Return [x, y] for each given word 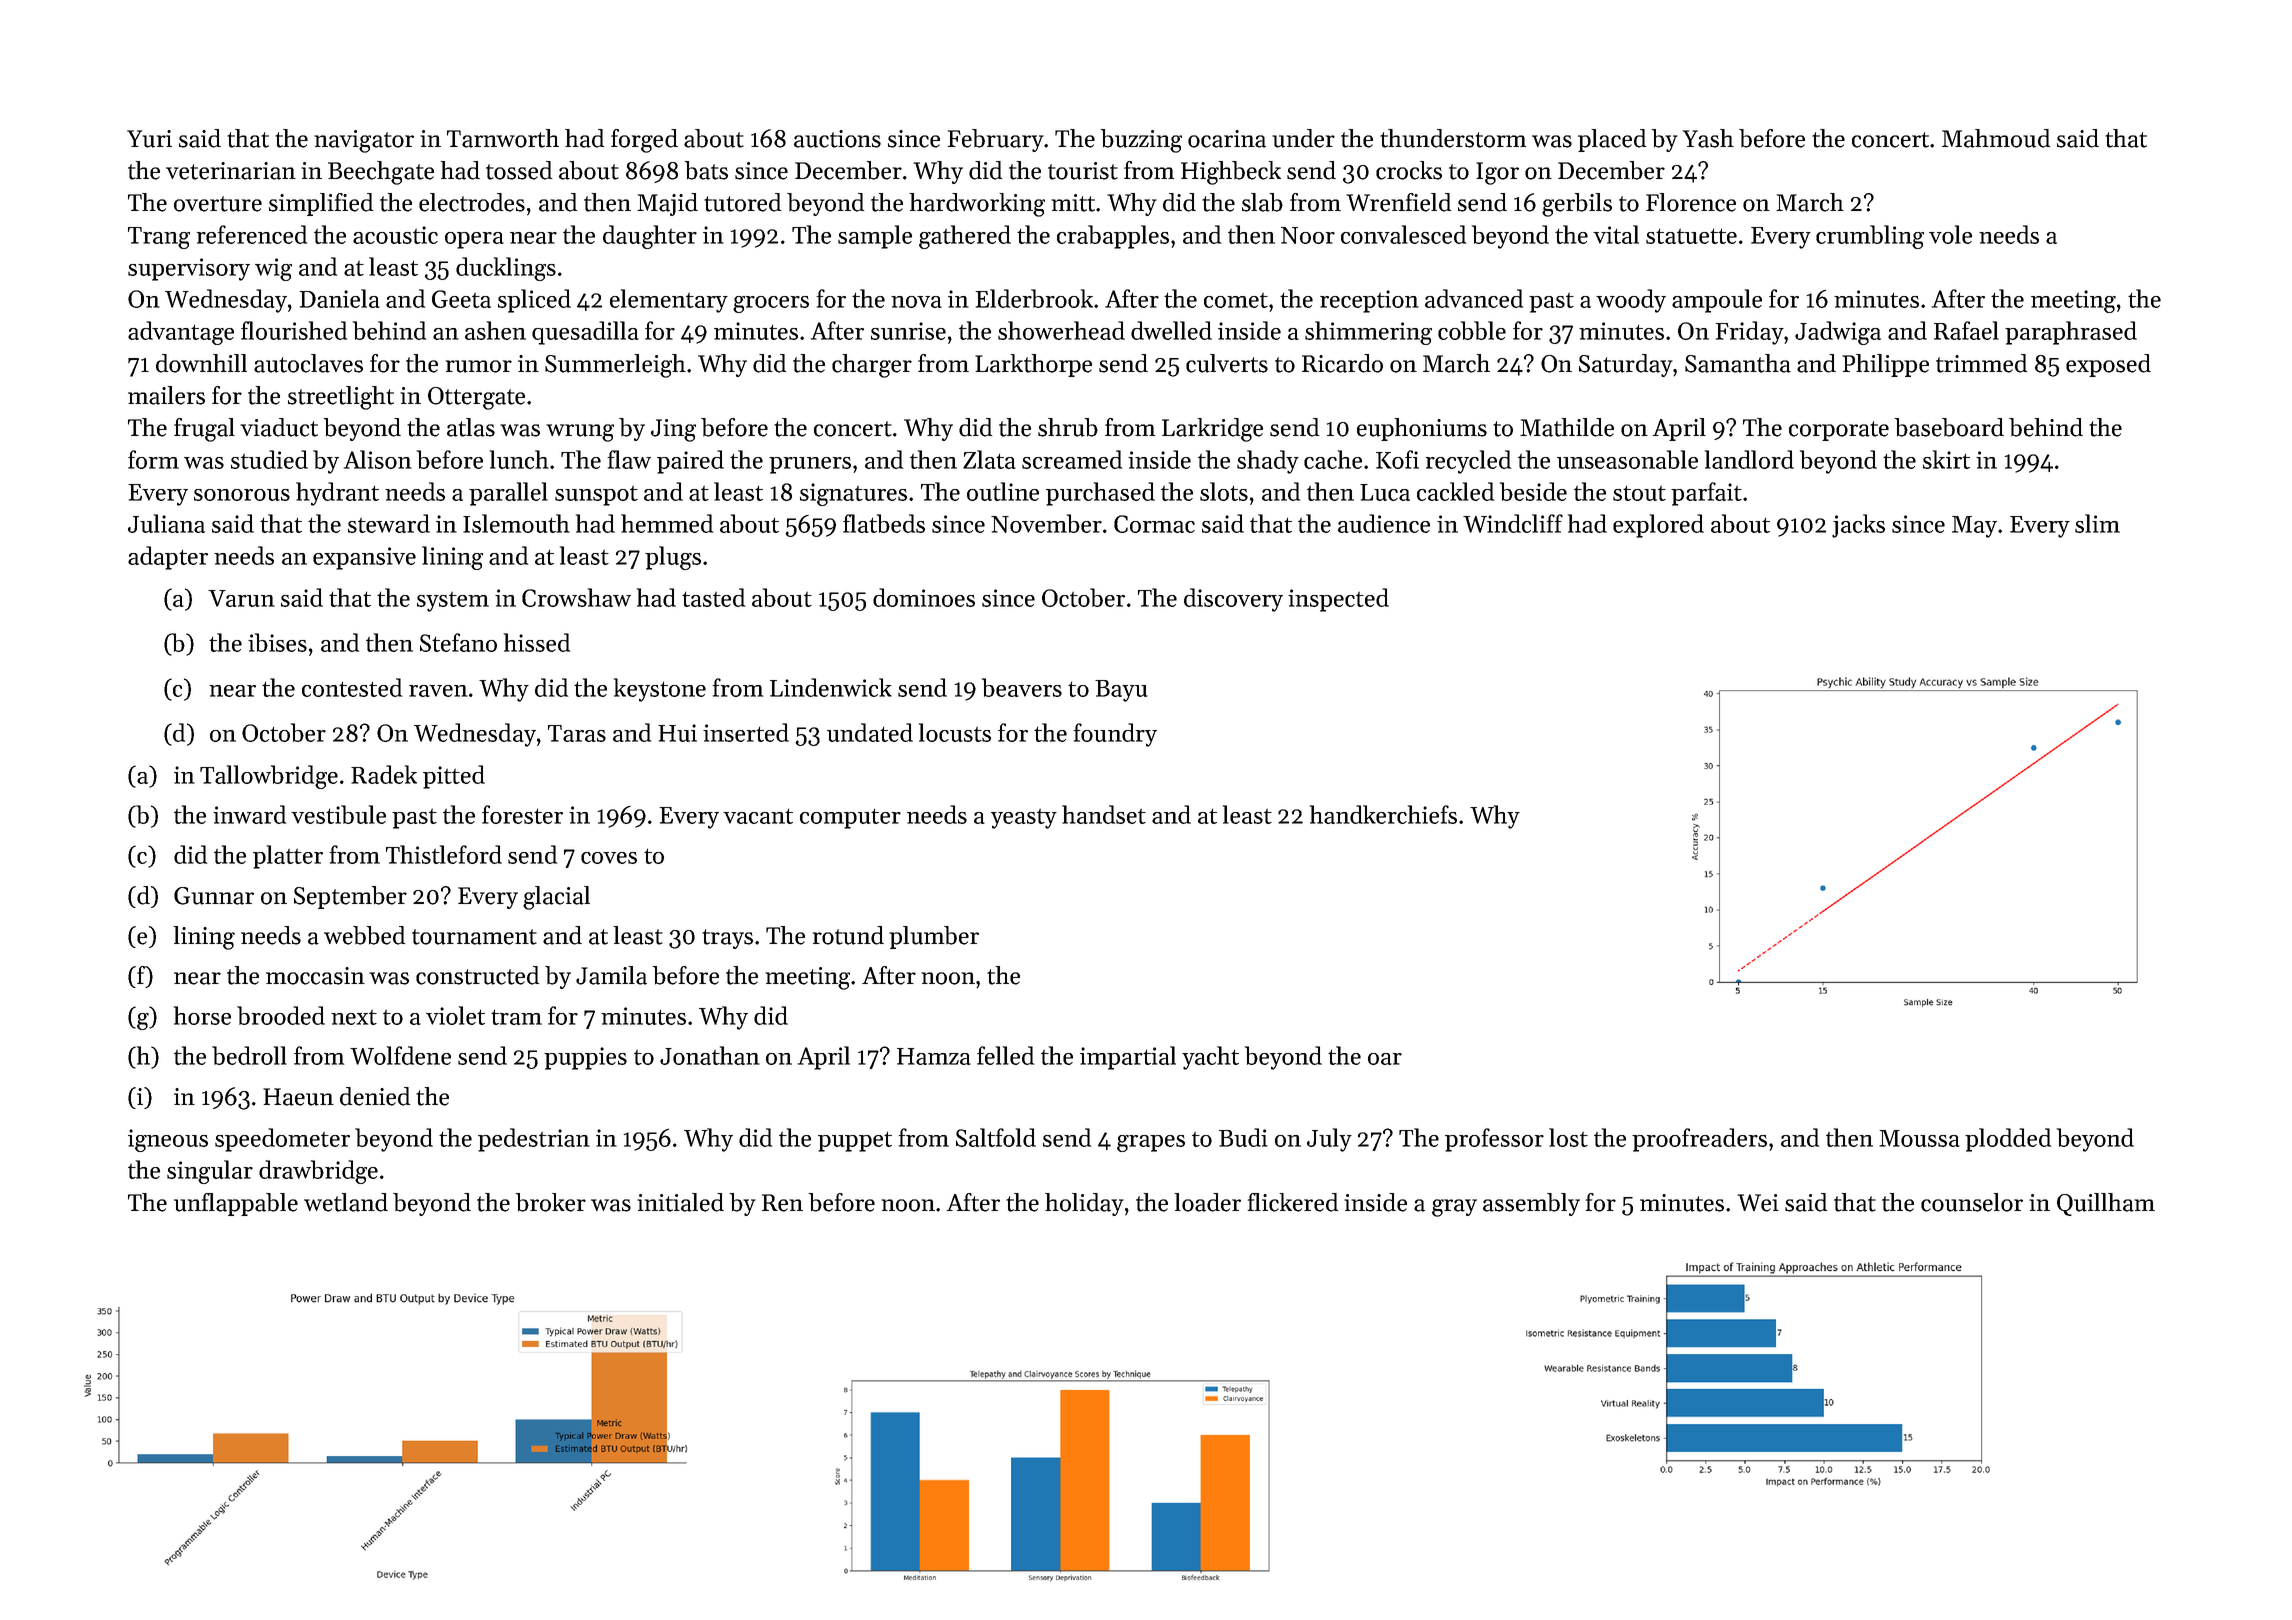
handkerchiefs [1383, 814]
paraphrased [2071, 333]
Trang [159, 238]
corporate [1839, 431]
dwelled [1171, 330]
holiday [1084, 1204]
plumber [934, 937]
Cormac [1154, 524]
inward [249, 814]
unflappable [236, 1204]
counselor [1972, 1202]
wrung [580, 433]
